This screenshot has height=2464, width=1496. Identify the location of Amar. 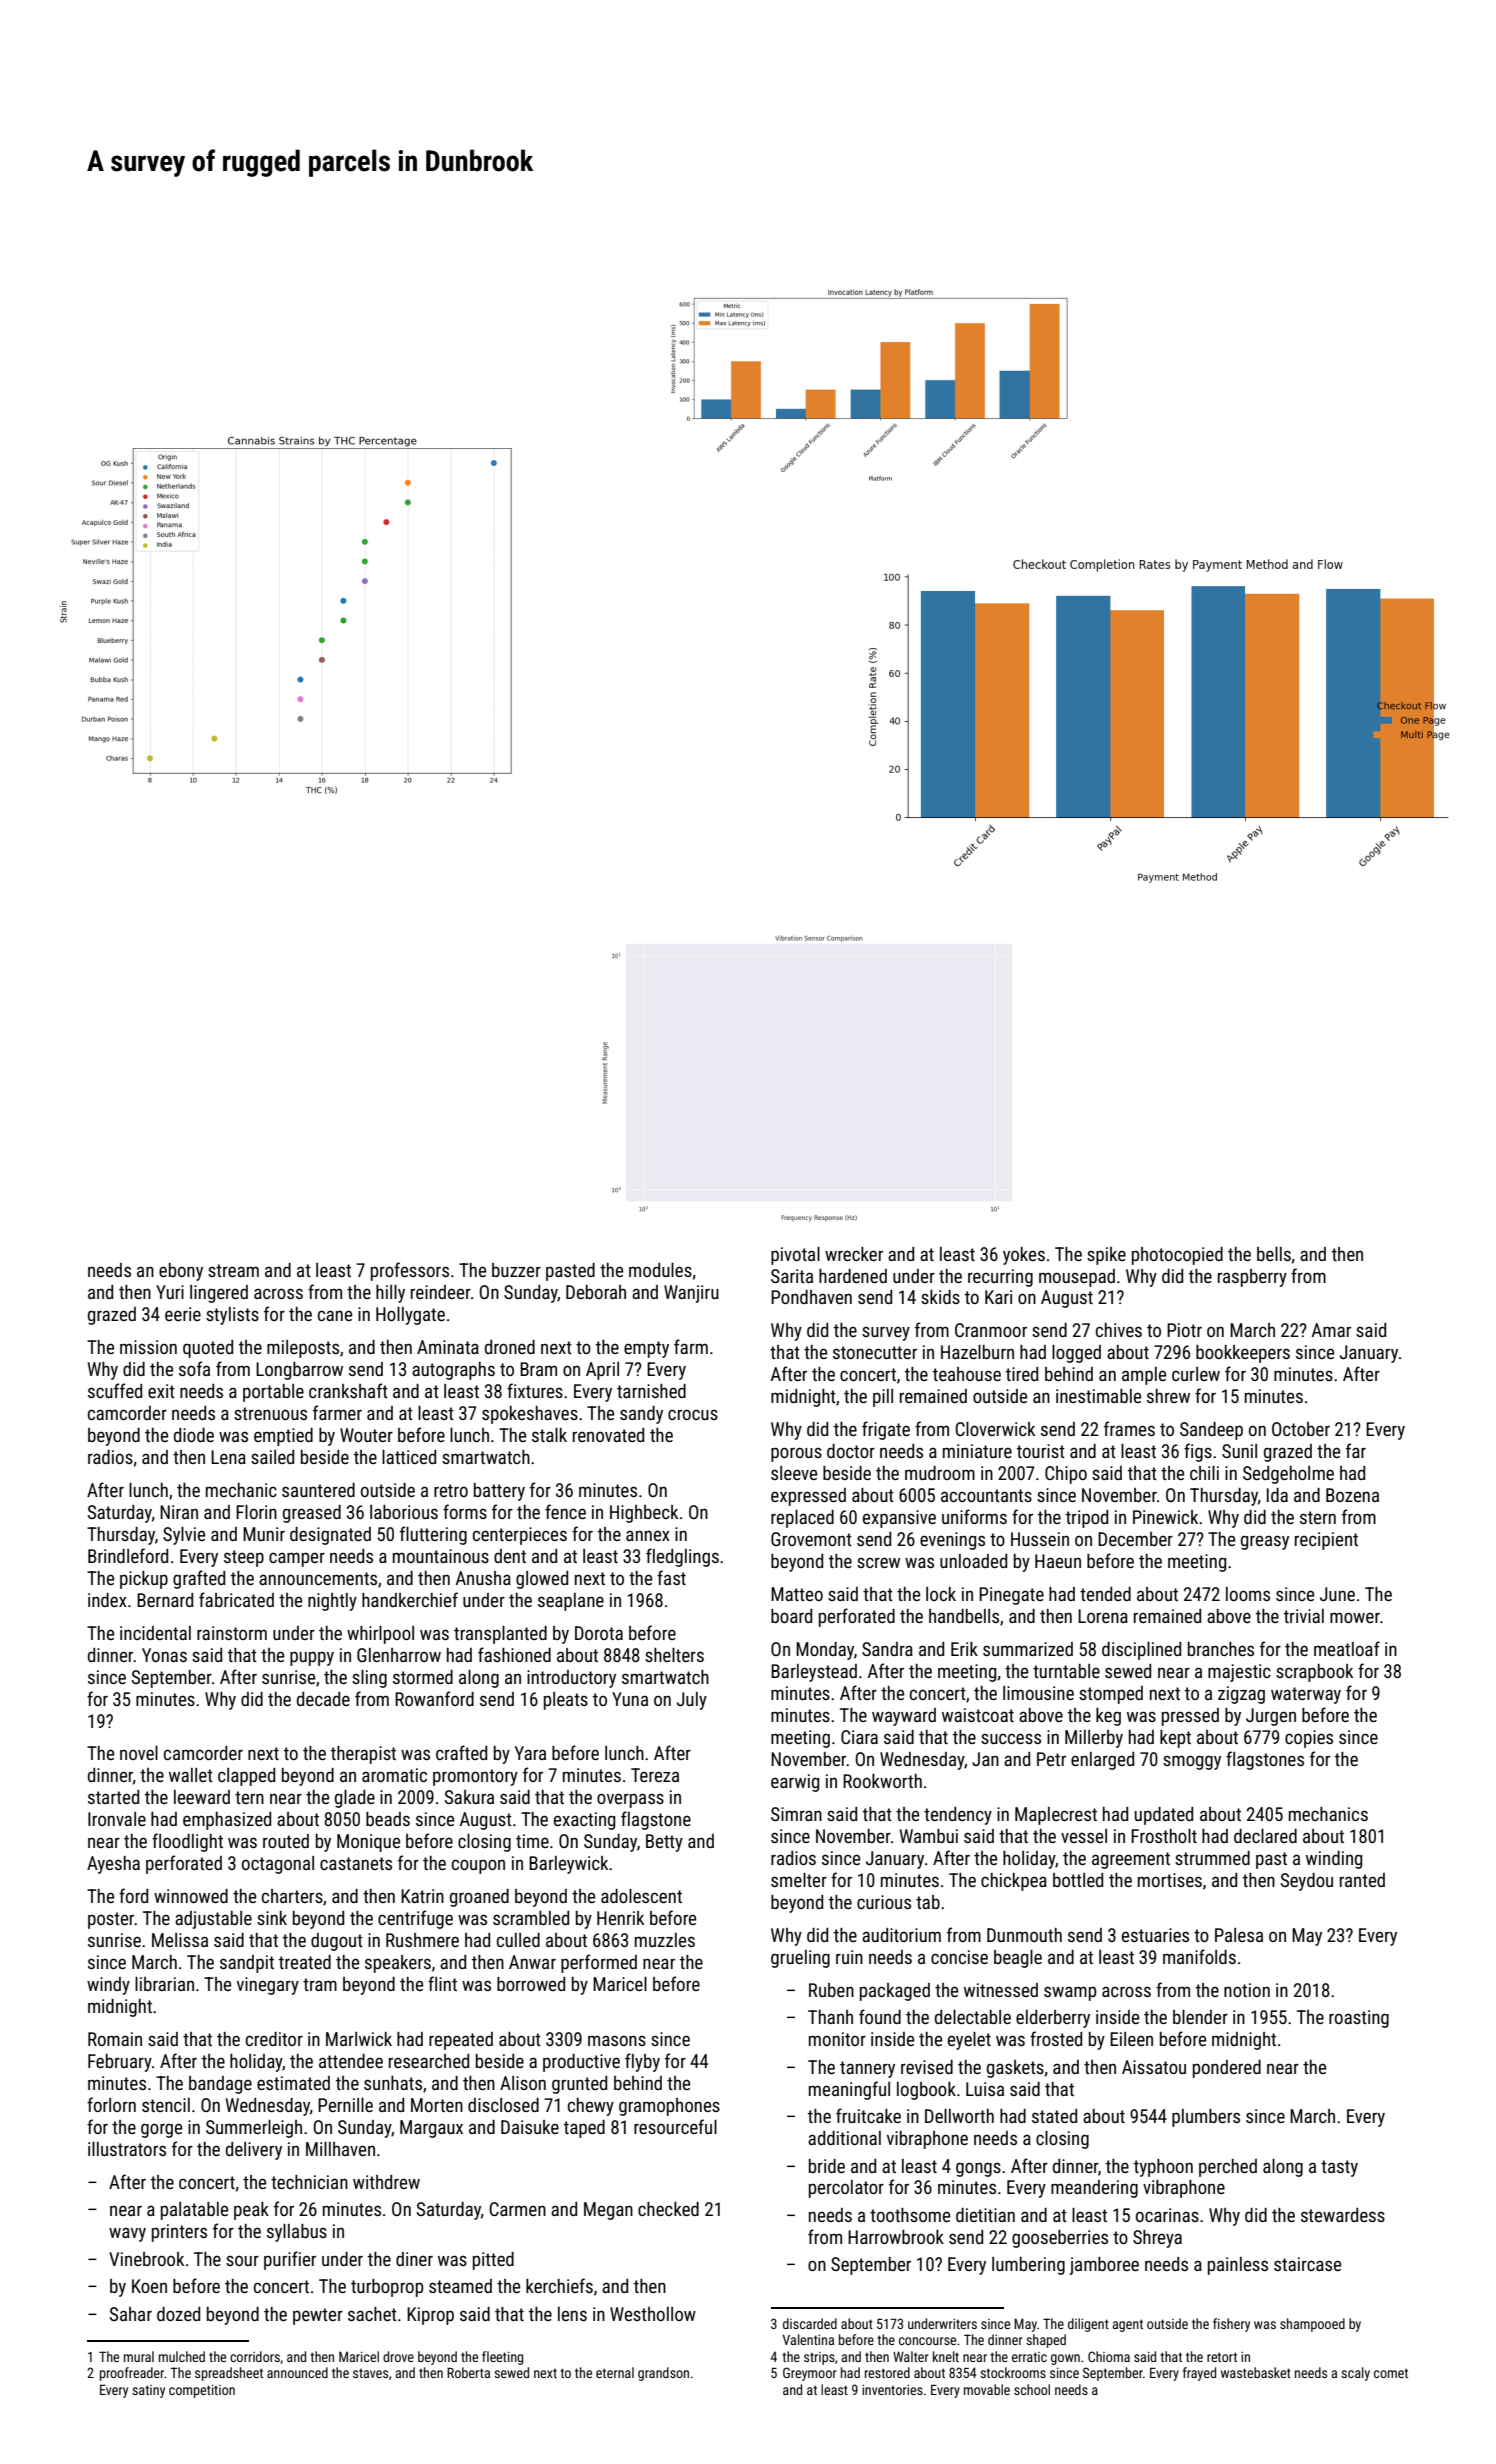
(1331, 1330).
